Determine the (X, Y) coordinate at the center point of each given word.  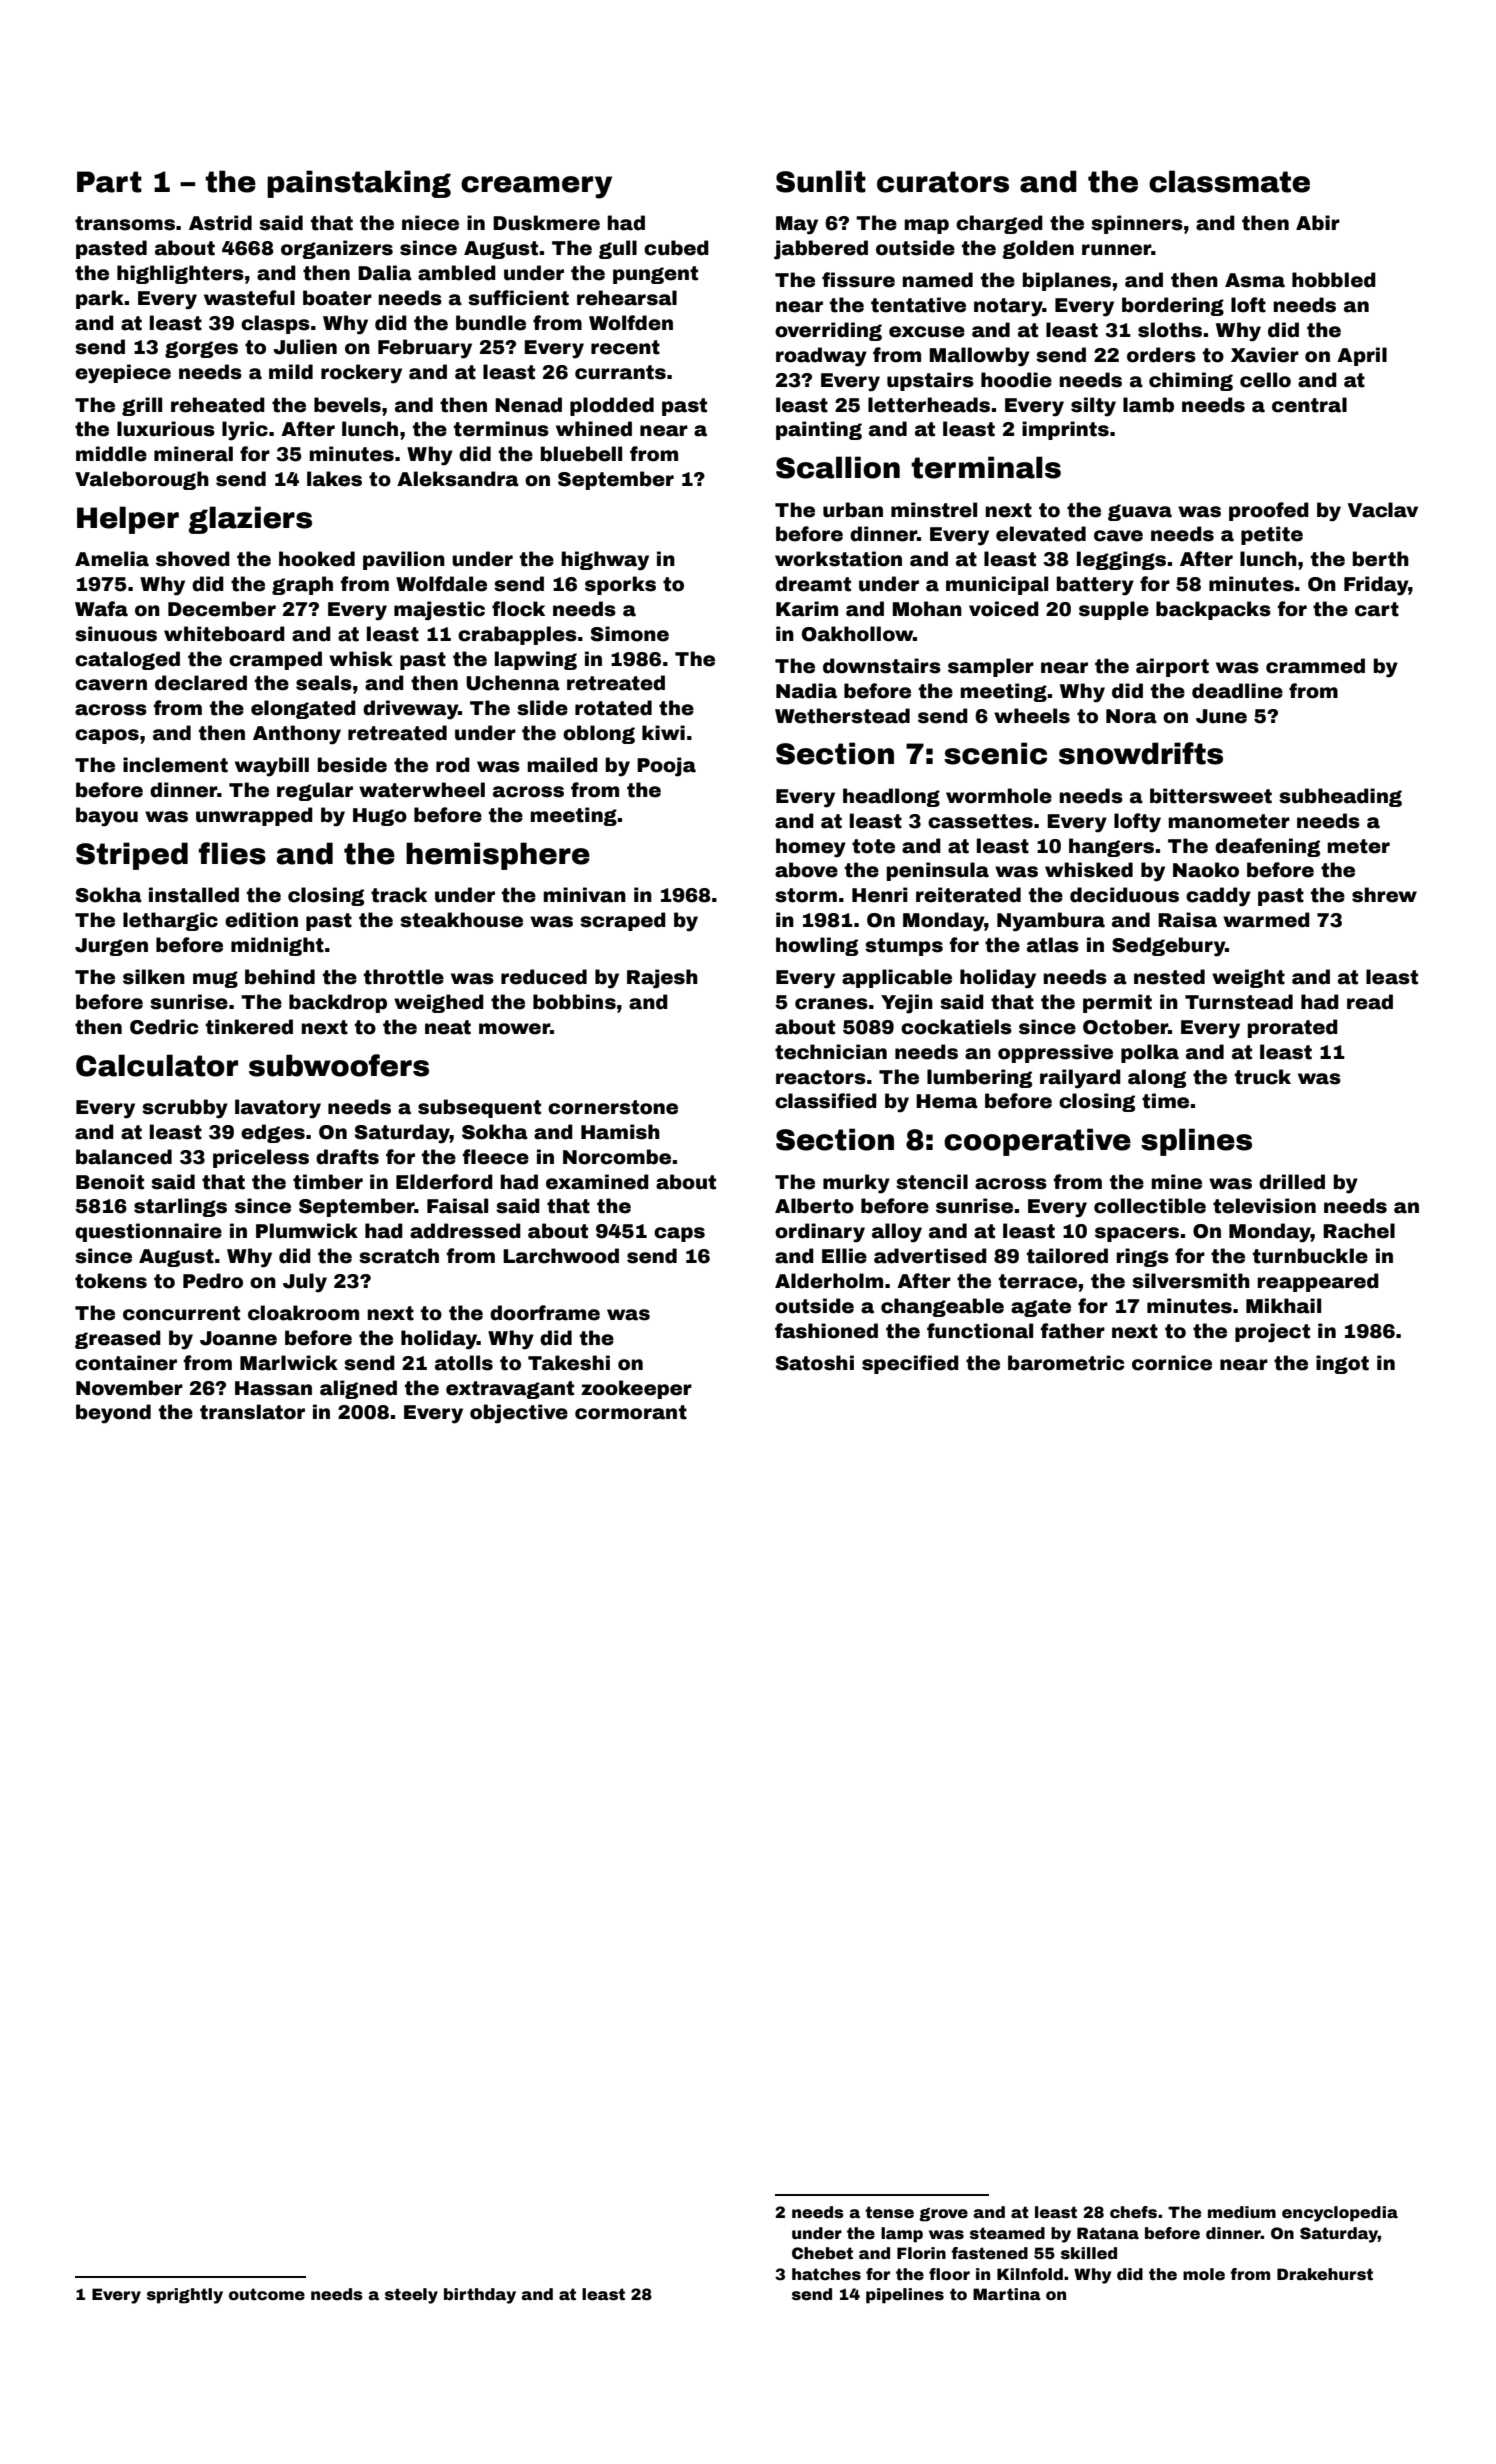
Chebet (822, 2253)
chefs (1133, 2212)
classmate (1229, 181)
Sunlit (821, 181)
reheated (218, 405)
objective (519, 1414)
